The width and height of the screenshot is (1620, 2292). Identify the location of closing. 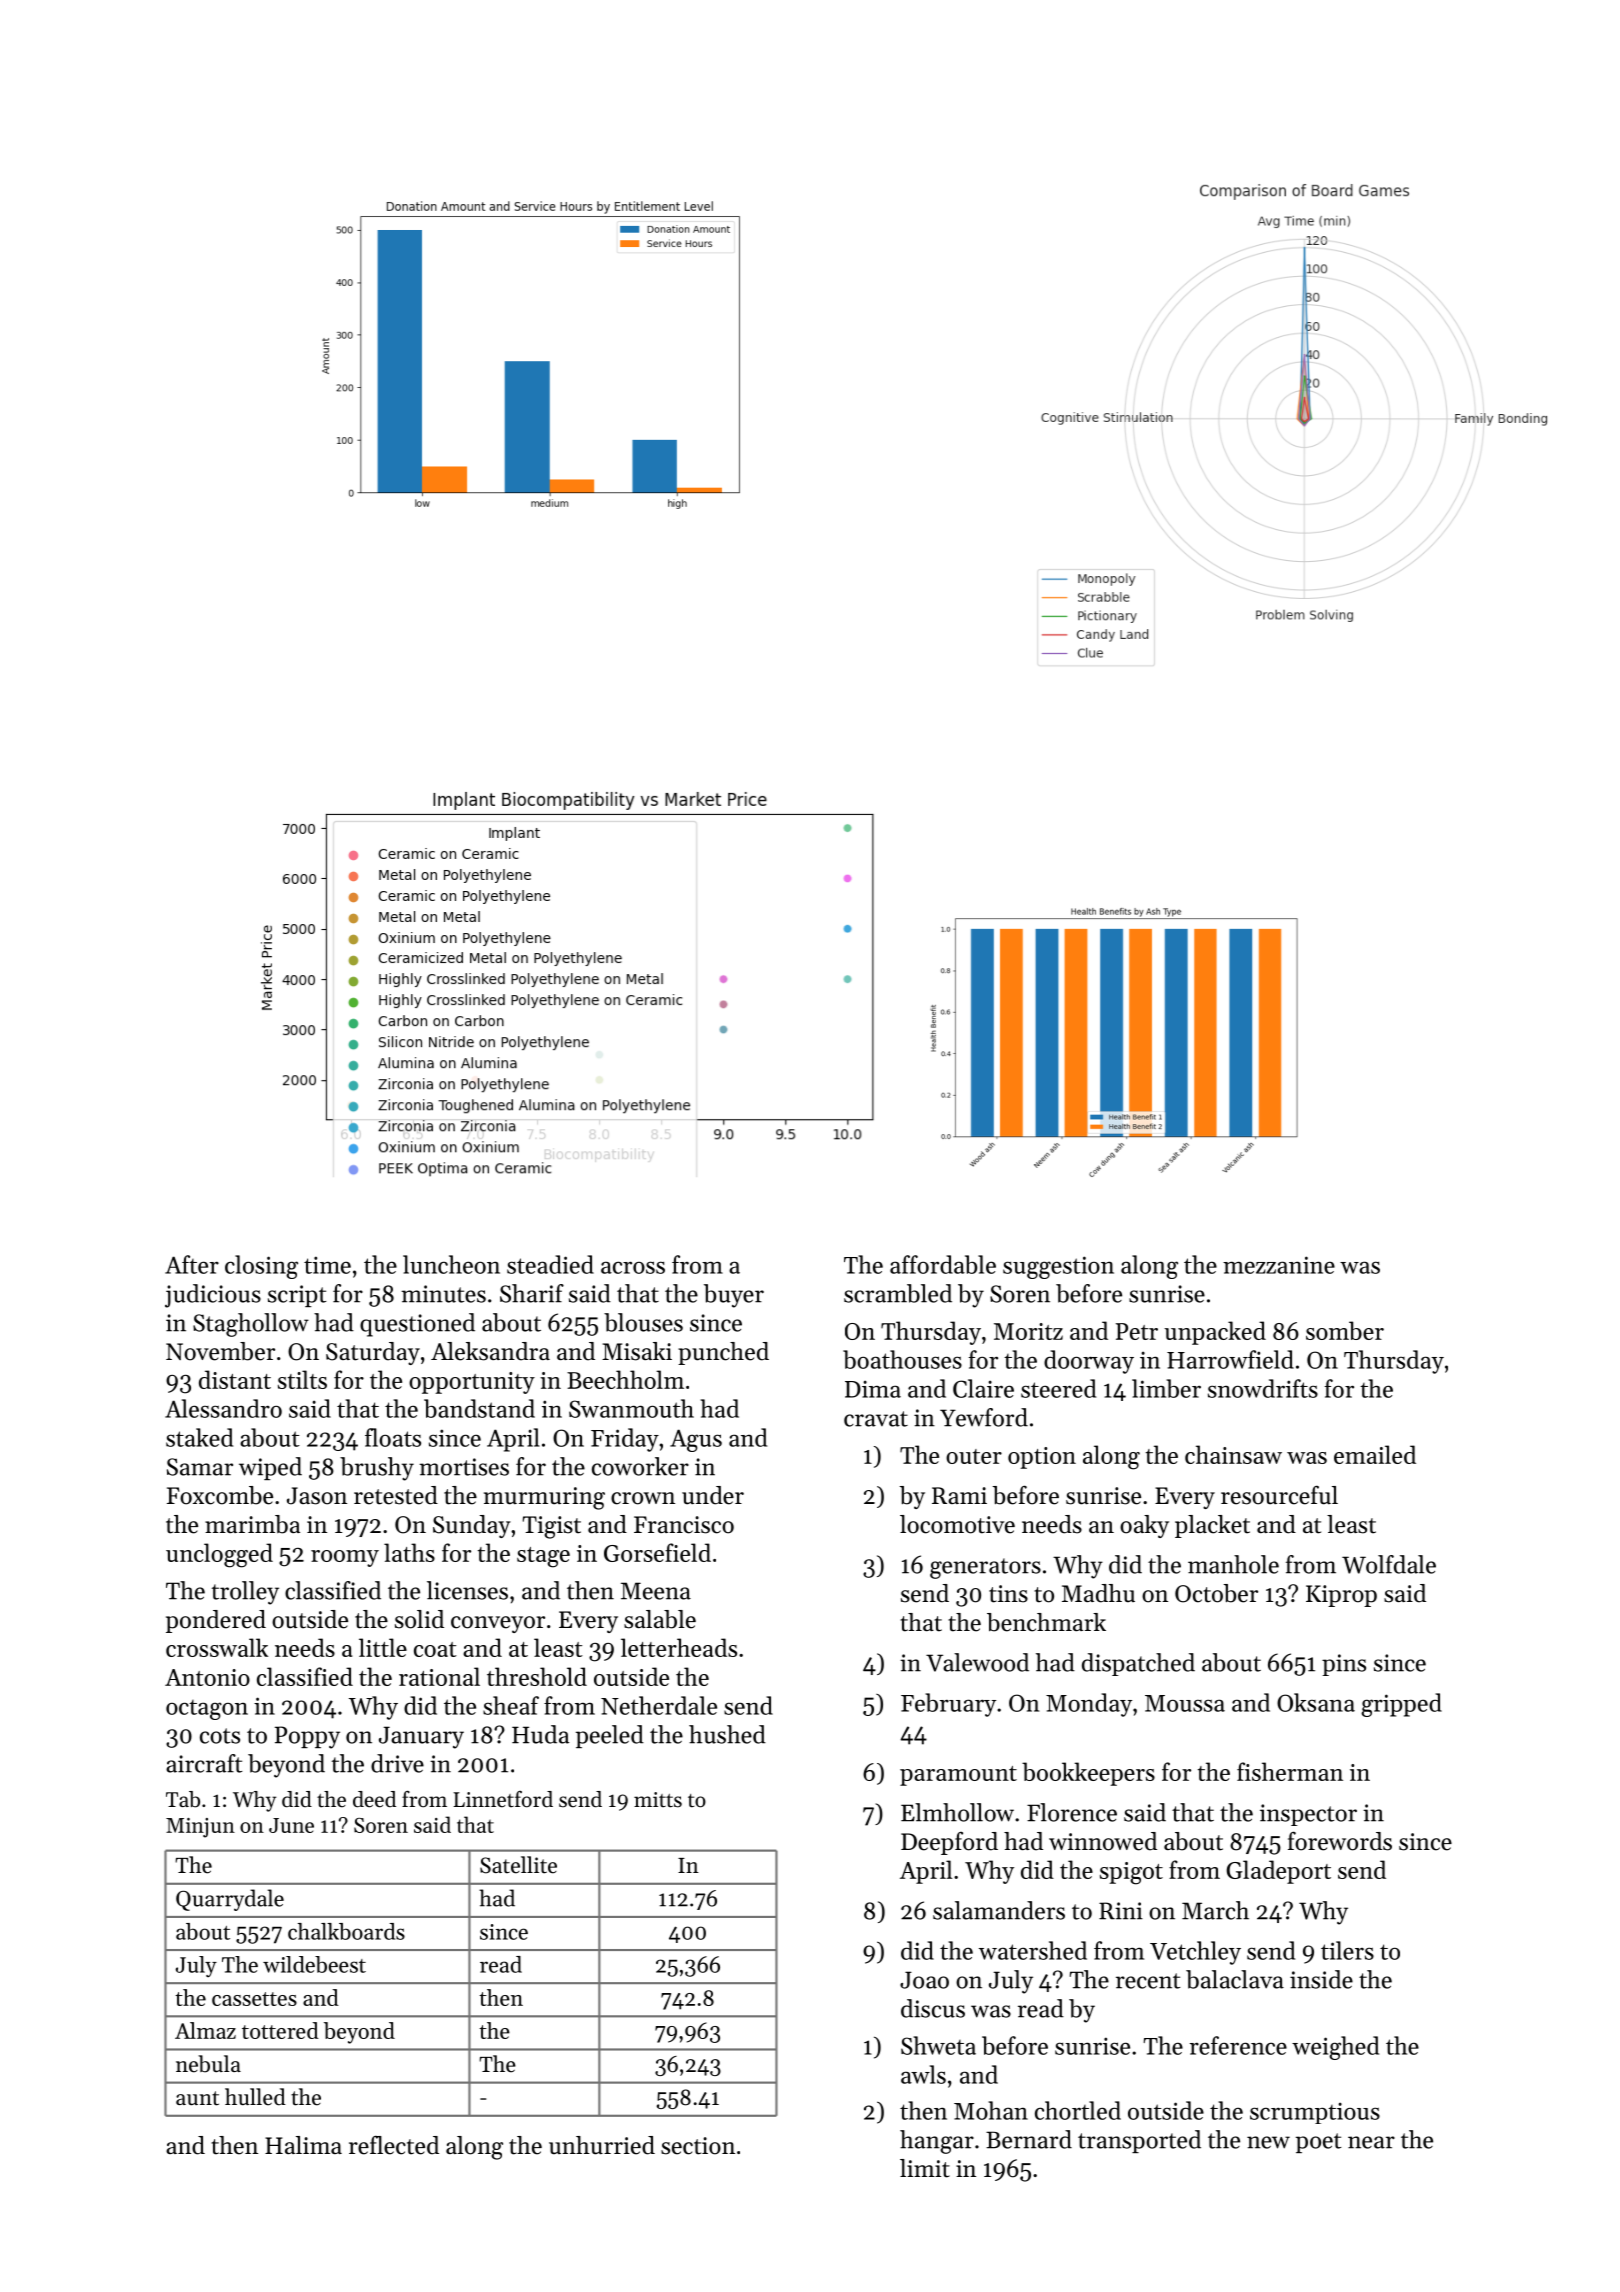
(261, 1267).
